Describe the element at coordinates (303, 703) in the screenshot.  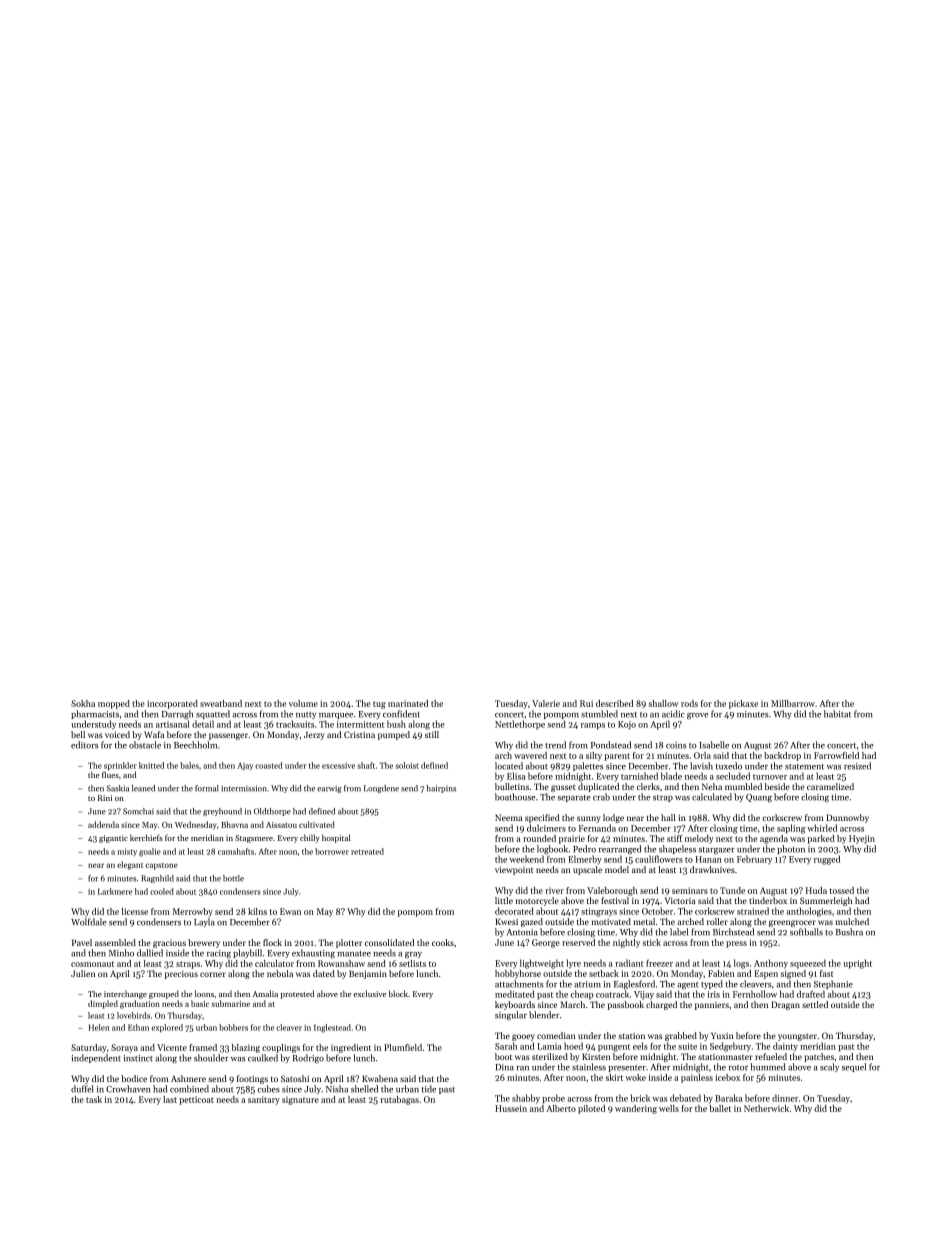
I see `volume` at that location.
